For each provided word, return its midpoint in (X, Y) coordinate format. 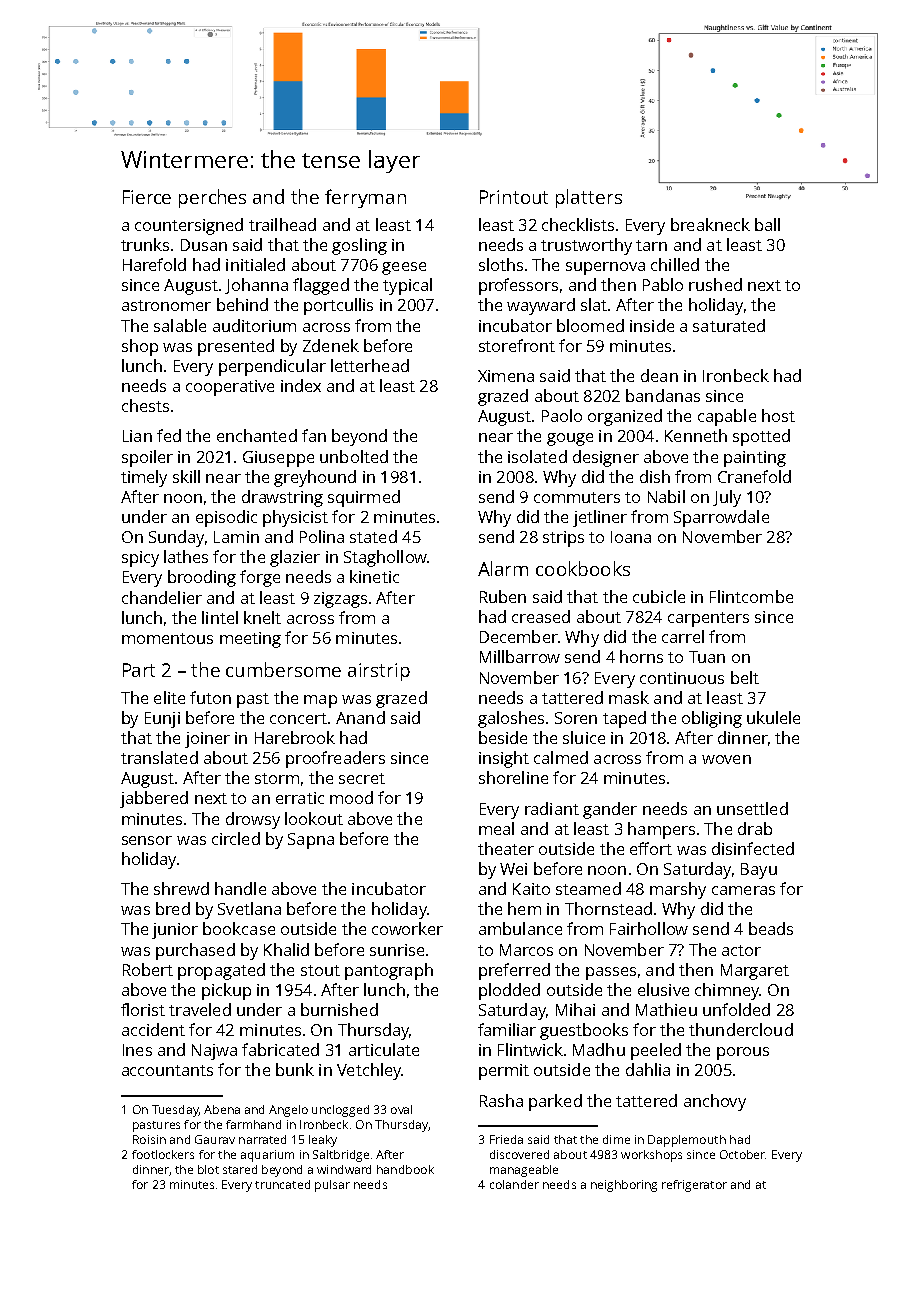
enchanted (257, 435)
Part (139, 670)
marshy (678, 890)
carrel (683, 636)
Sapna (311, 841)
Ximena (506, 376)
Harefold (154, 264)
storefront (517, 345)
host (778, 415)
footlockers (163, 1154)
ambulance (520, 928)
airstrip (379, 672)
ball (767, 224)
